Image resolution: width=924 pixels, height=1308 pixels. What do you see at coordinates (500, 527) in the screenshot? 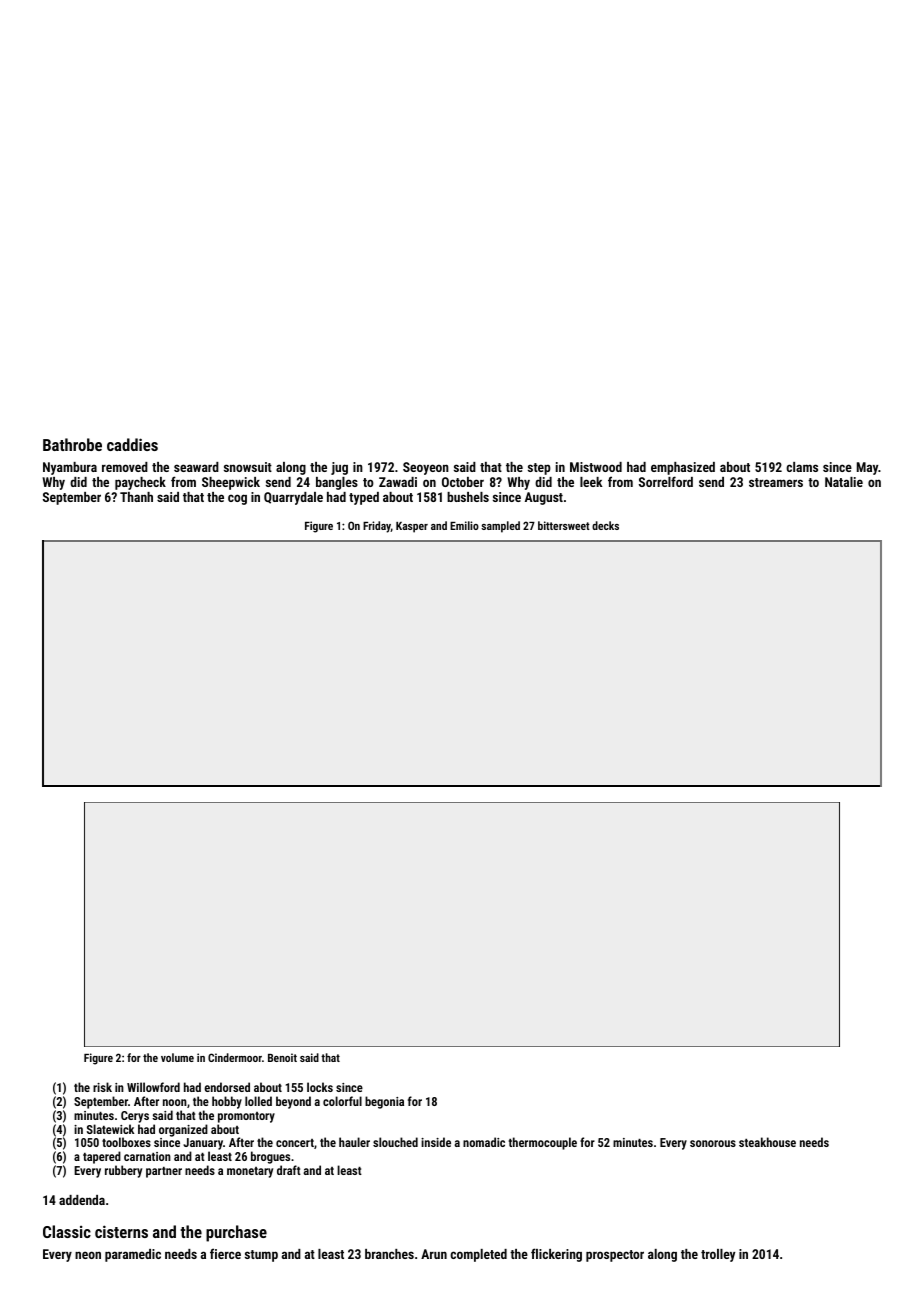
I see `sampled` at bounding box center [500, 527].
